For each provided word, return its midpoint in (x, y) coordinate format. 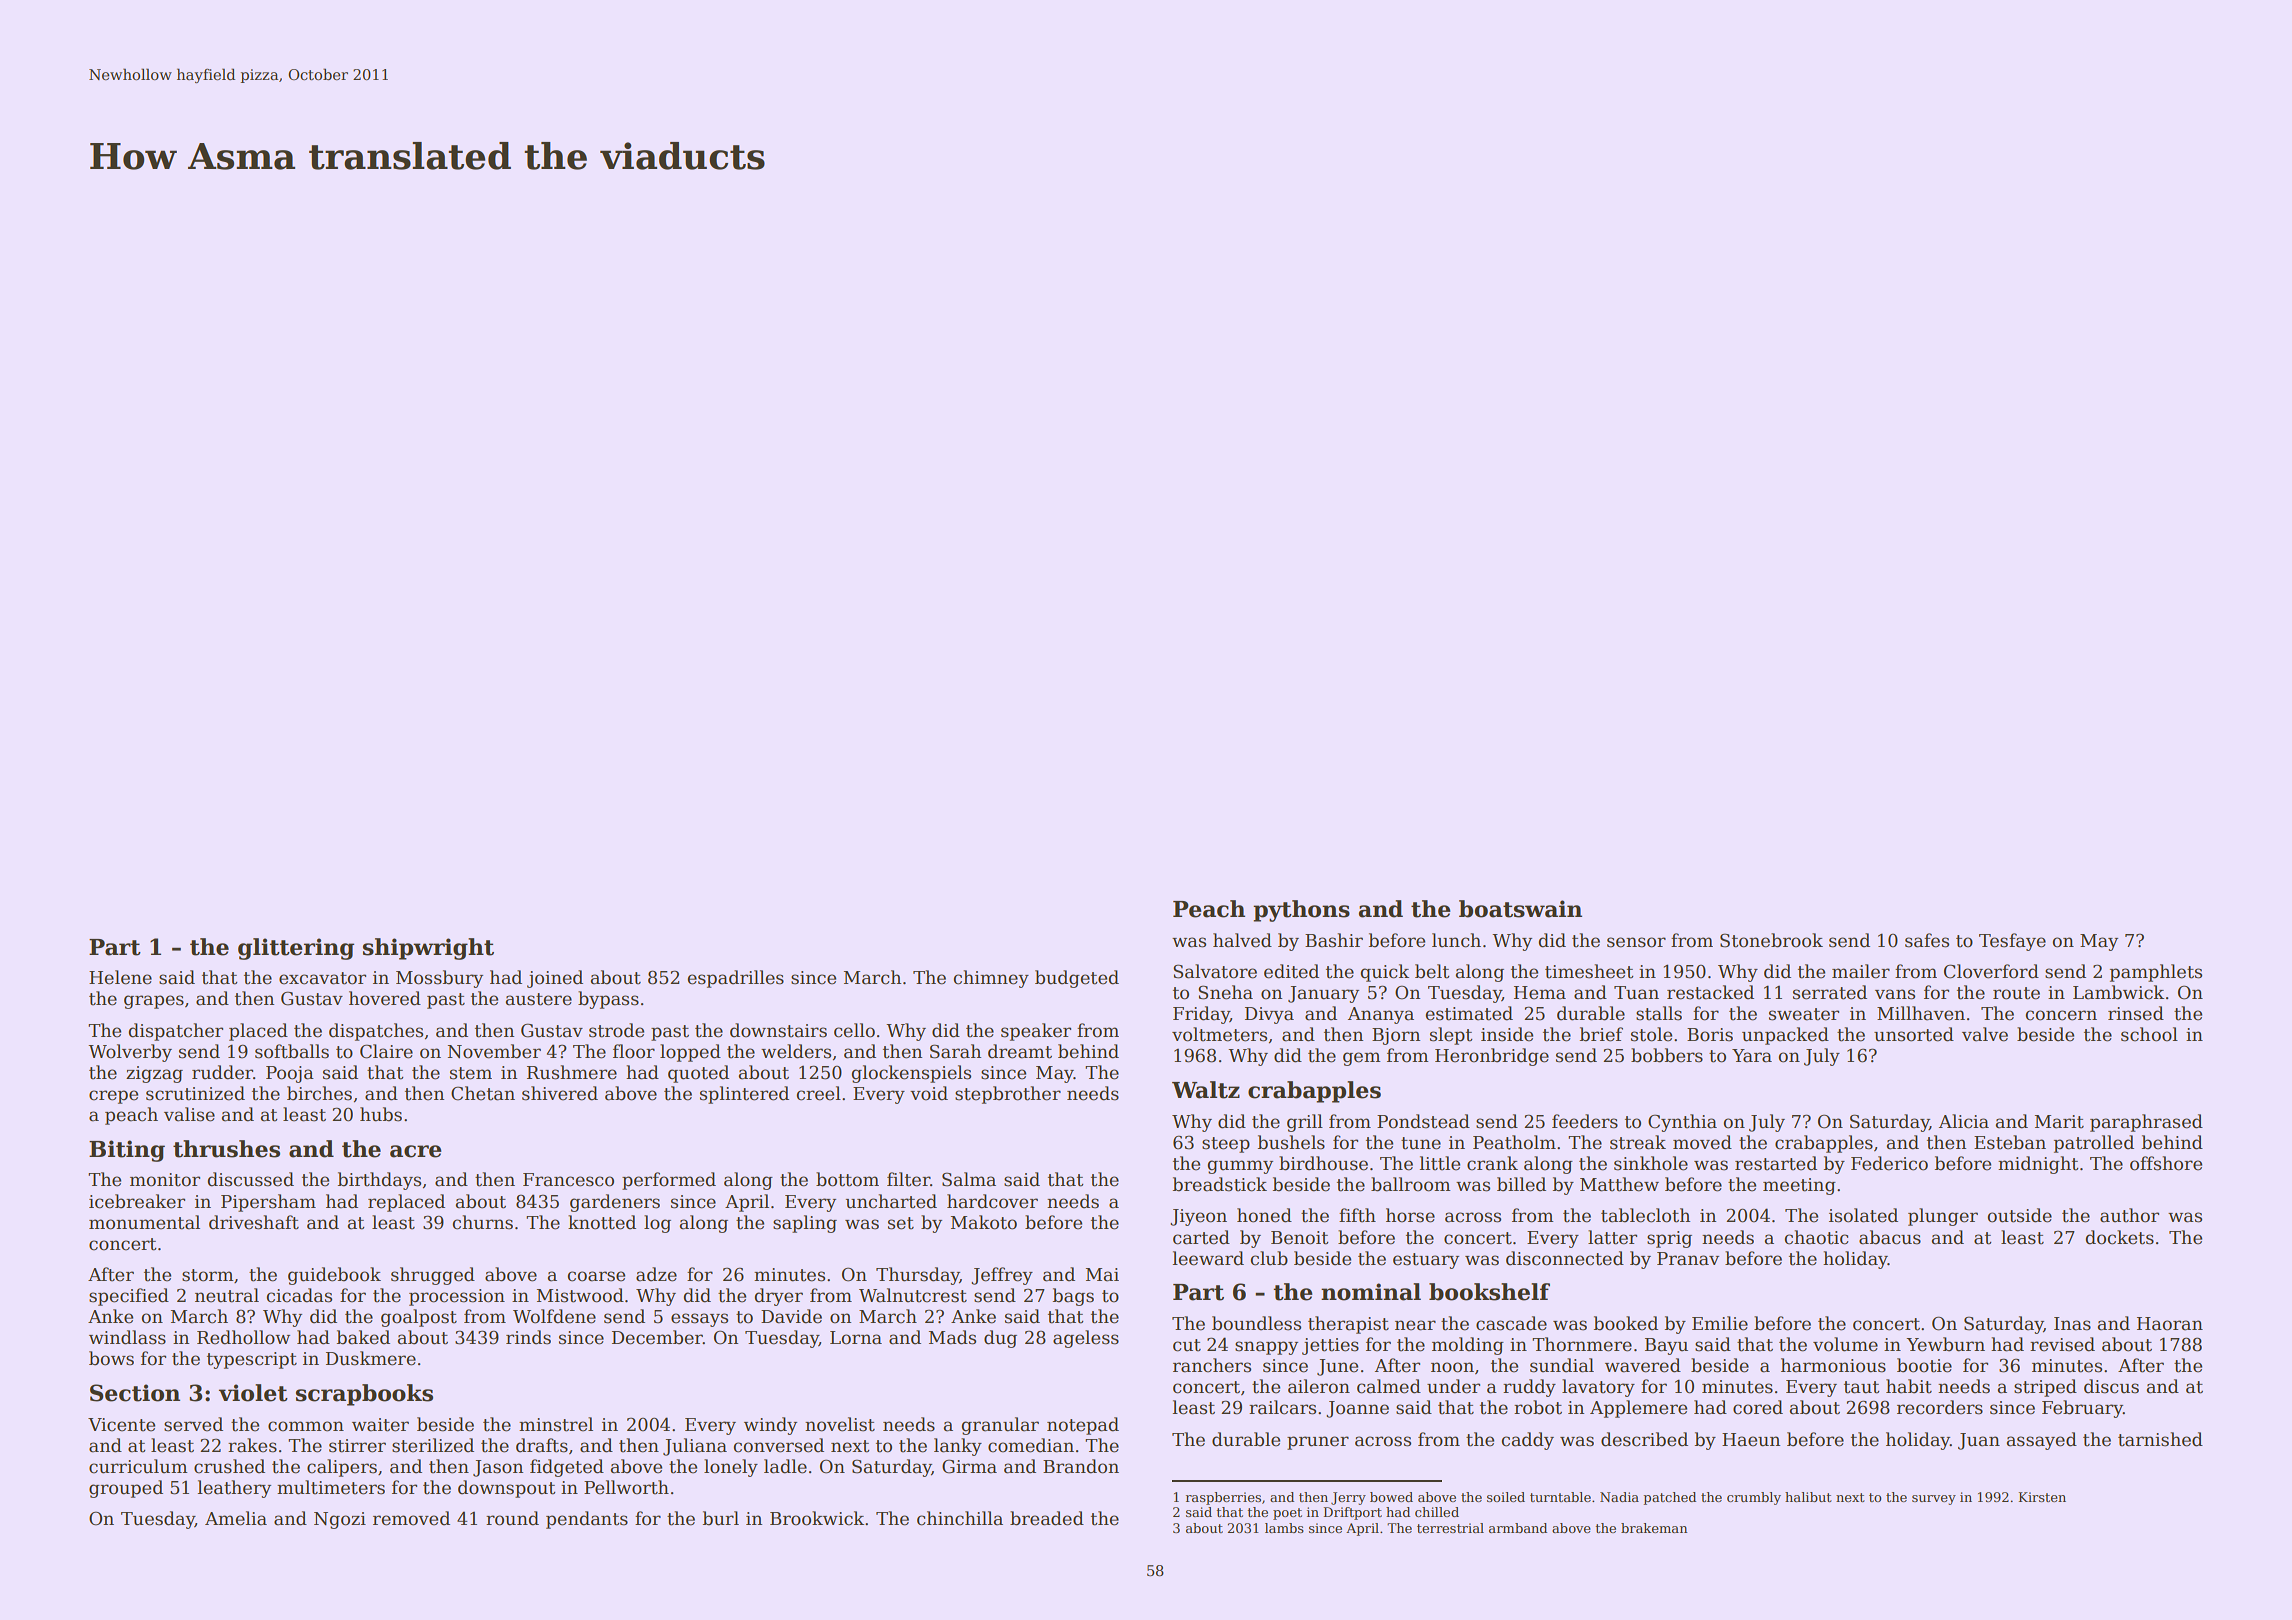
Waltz (1206, 1090)
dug (1000, 1339)
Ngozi (340, 1520)
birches (319, 1093)
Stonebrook (1771, 940)
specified (129, 1297)
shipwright (428, 949)
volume (1845, 1344)
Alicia (1964, 1121)
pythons (1301, 911)
